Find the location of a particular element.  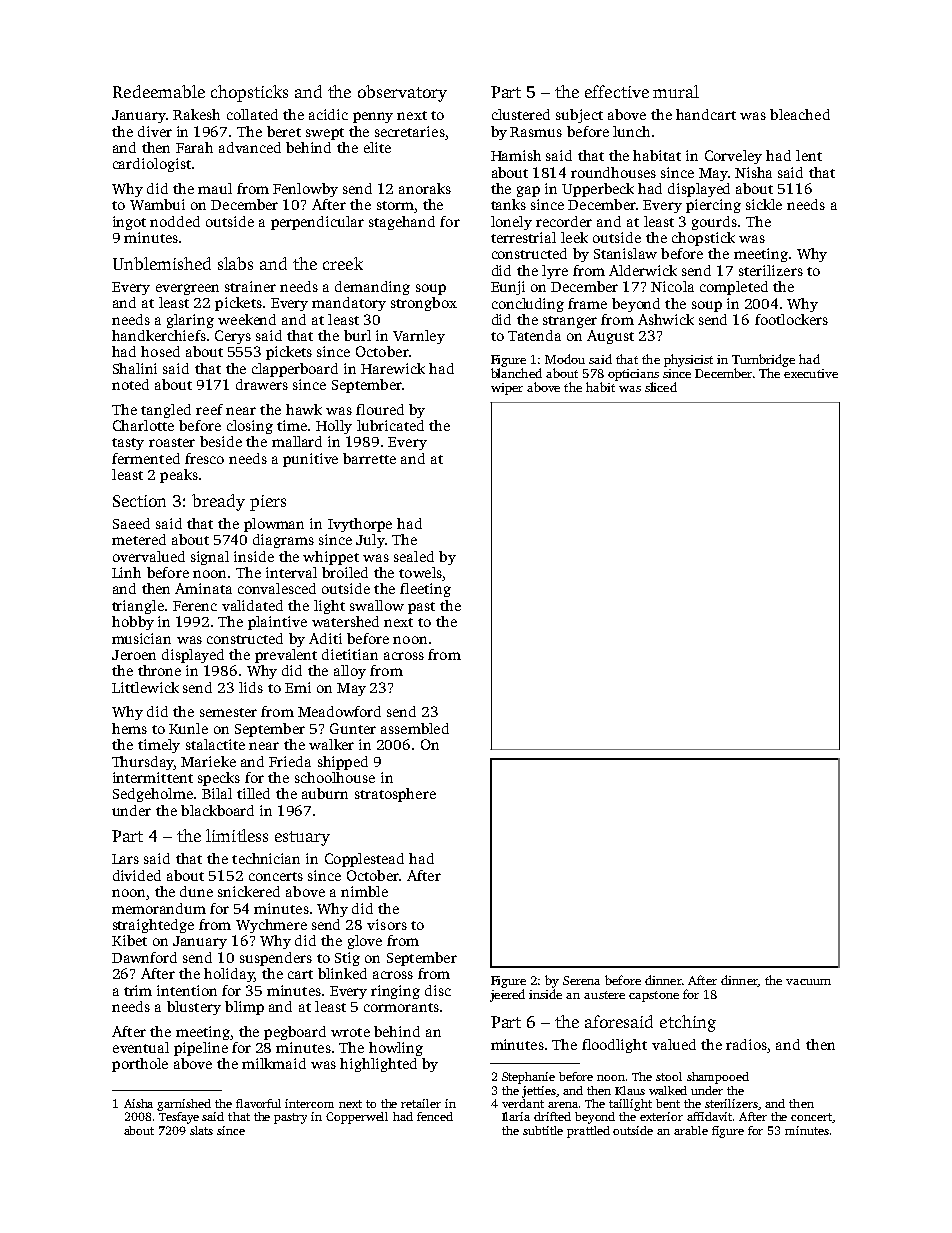

concluding is located at coordinates (528, 305).
